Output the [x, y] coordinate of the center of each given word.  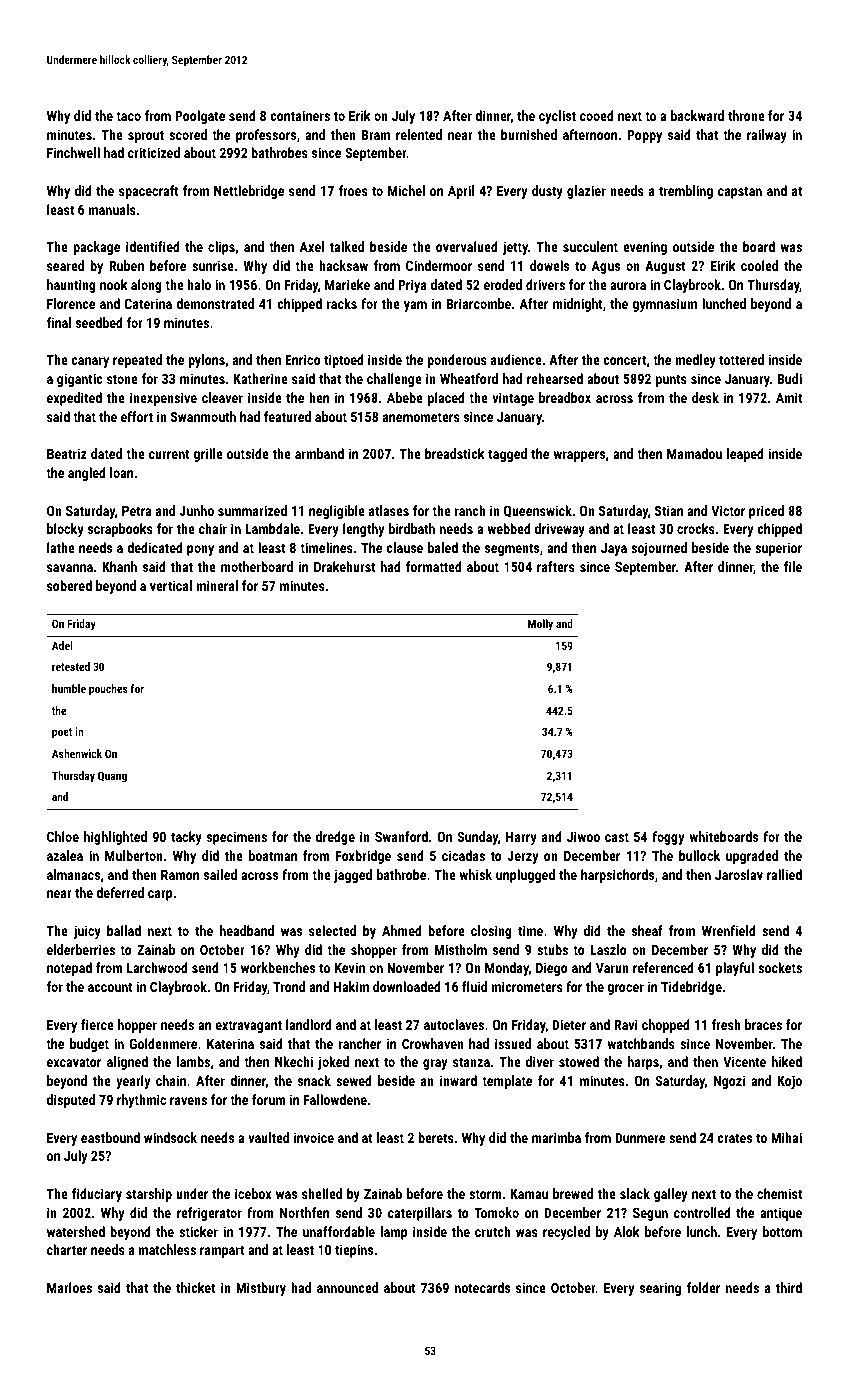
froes [353, 190]
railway [767, 136]
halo [199, 284]
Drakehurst [345, 566]
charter [67, 1249]
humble [69, 688]
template [507, 1082]
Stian [669, 510]
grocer [625, 989]
